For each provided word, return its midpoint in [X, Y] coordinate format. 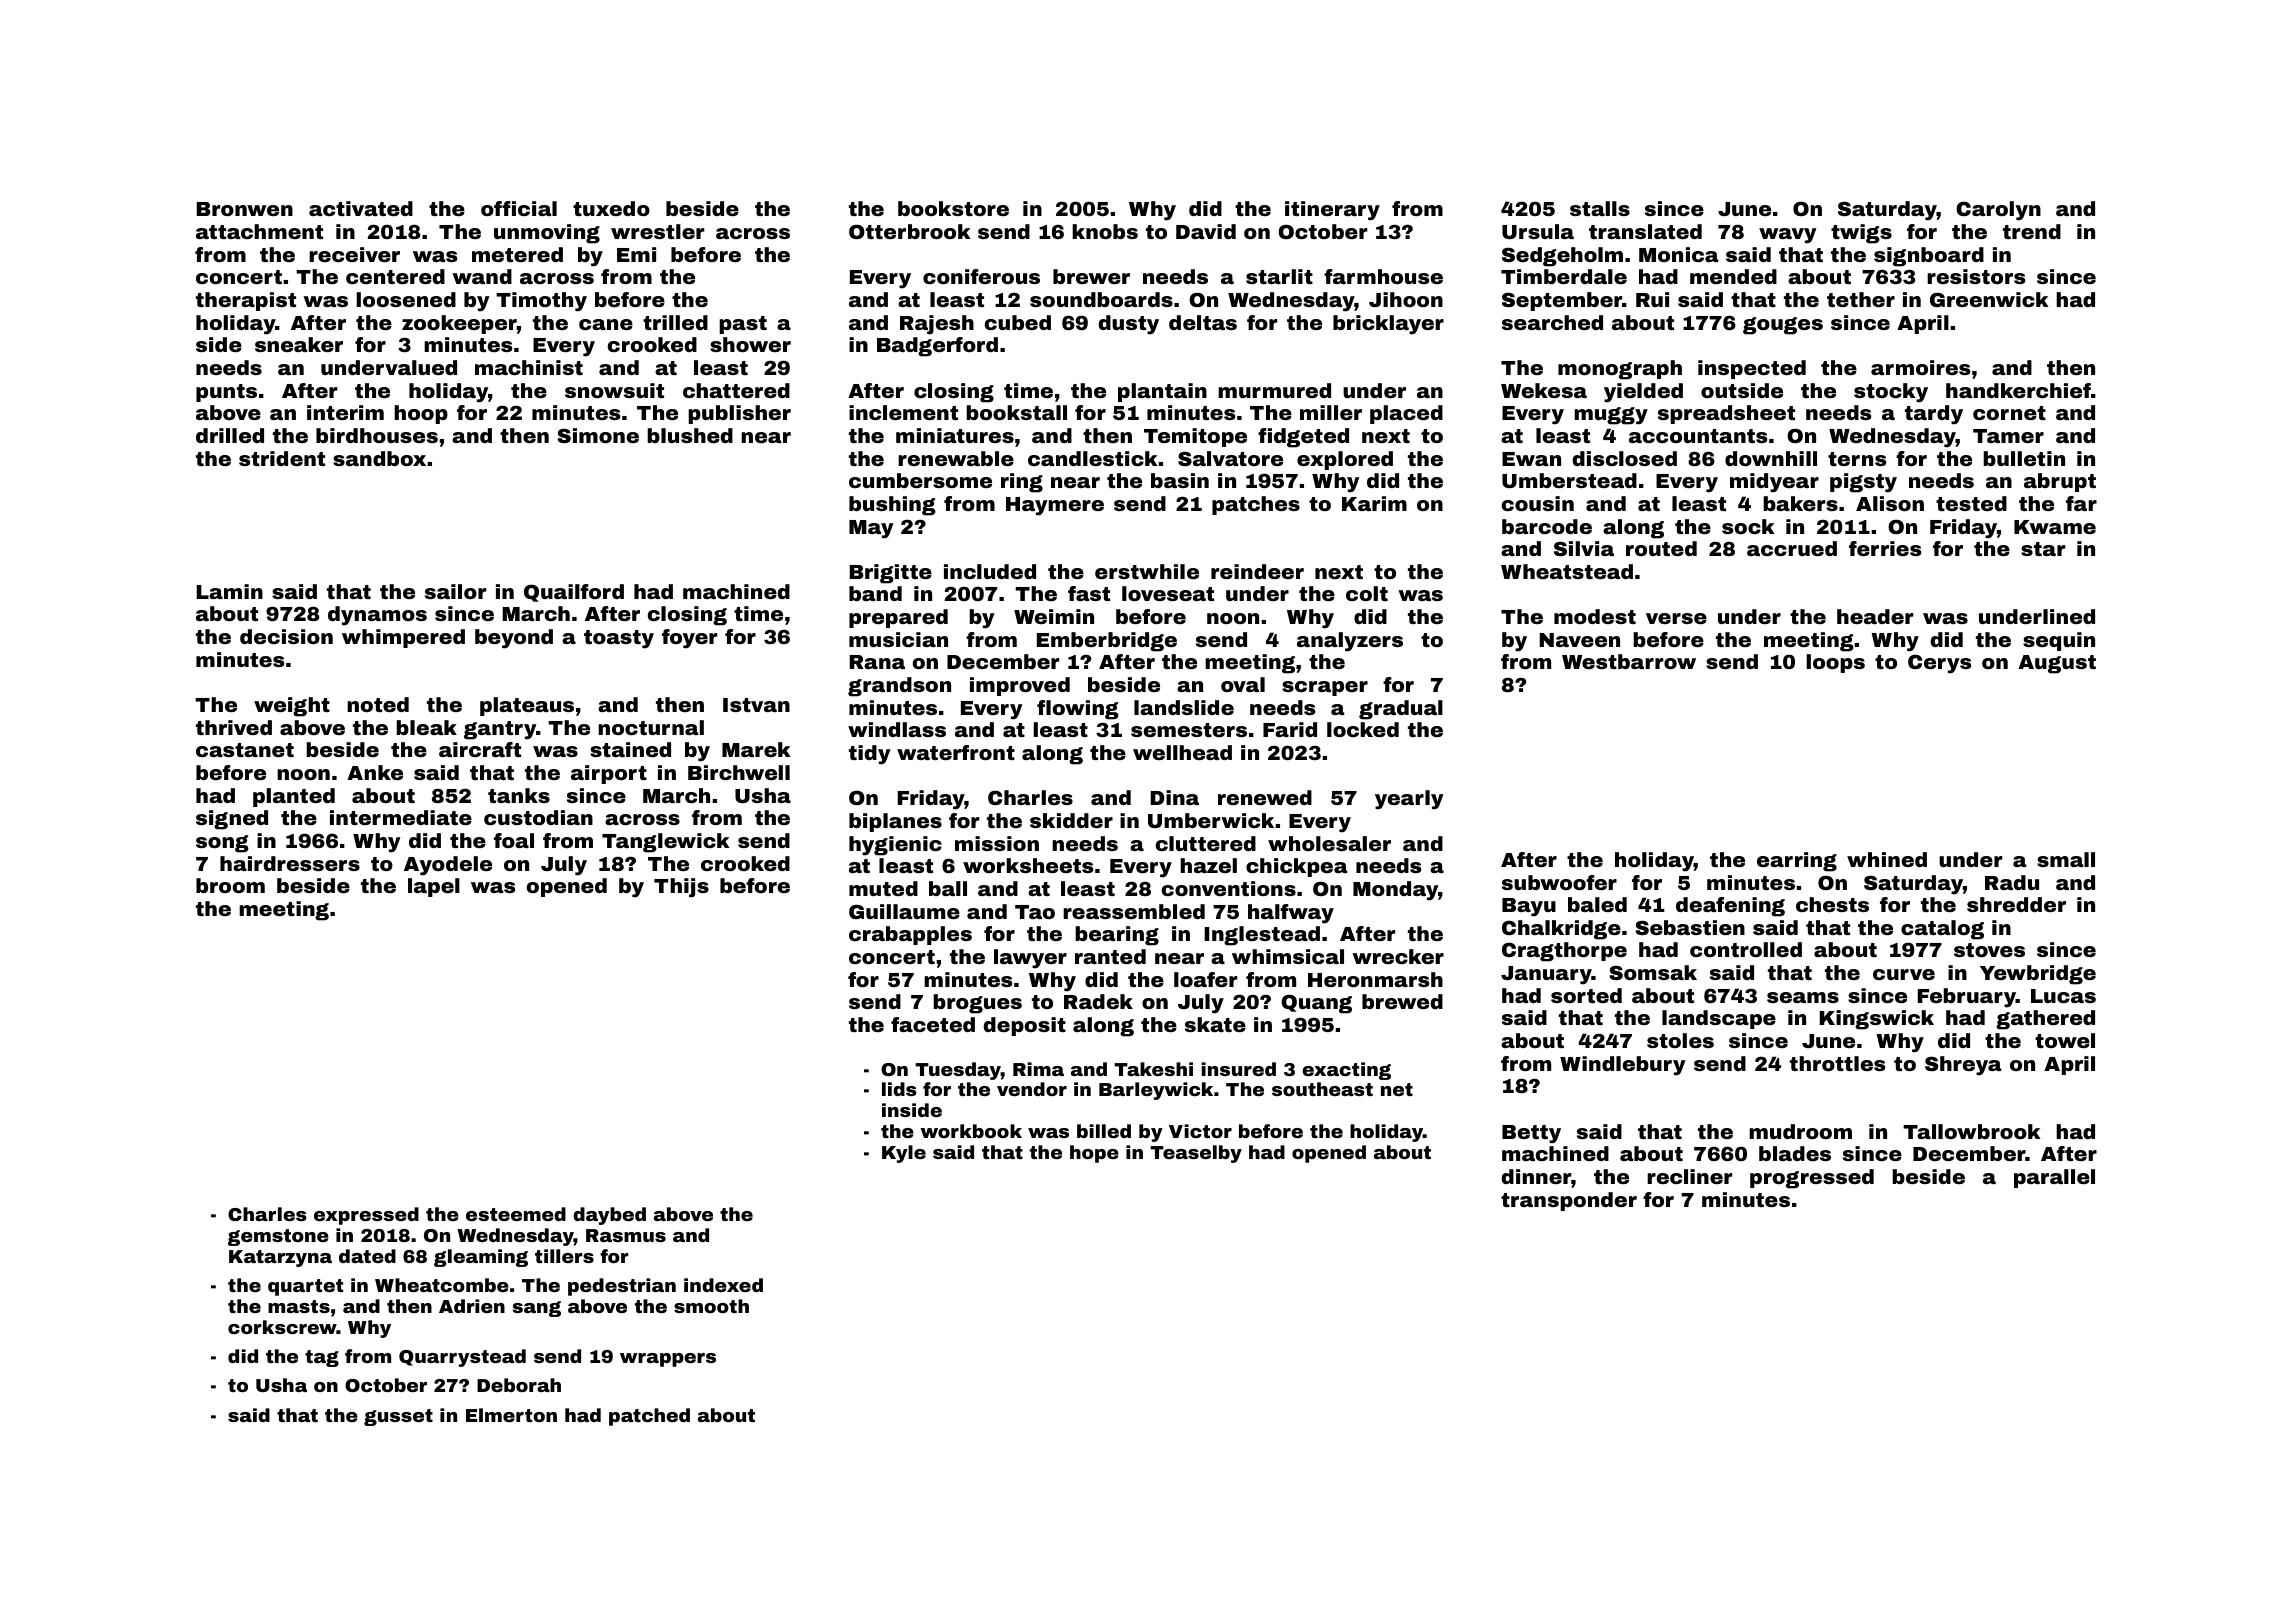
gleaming [481, 1258]
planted [294, 797]
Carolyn [1998, 211]
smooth [711, 1306]
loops [1836, 663]
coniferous [981, 276]
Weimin [1054, 616]
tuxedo [611, 208]
